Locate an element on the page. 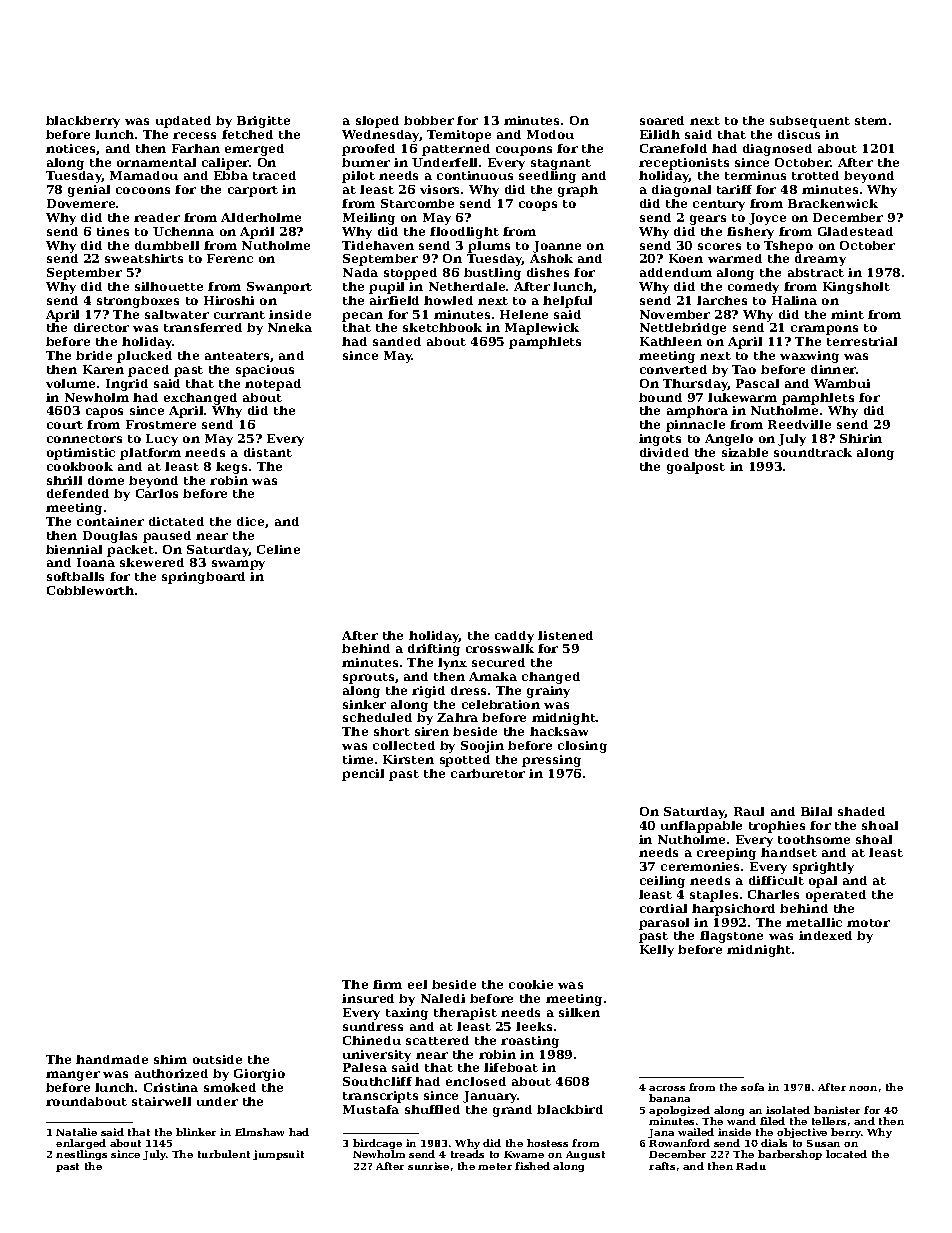  noon is located at coordinates (863, 1088).
